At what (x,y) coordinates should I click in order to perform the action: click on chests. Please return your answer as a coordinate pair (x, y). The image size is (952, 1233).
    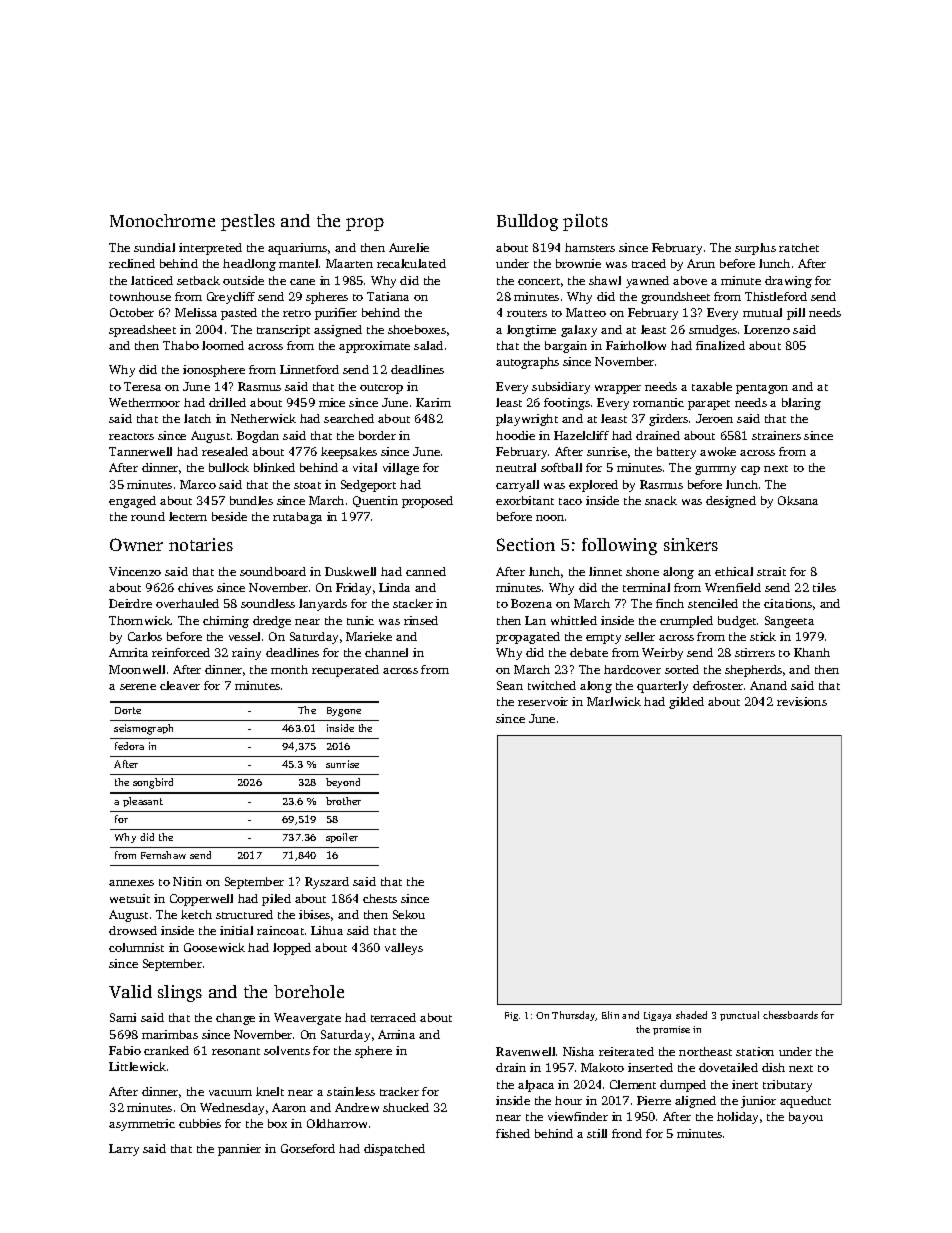
    Looking at the image, I should click on (380, 898).
